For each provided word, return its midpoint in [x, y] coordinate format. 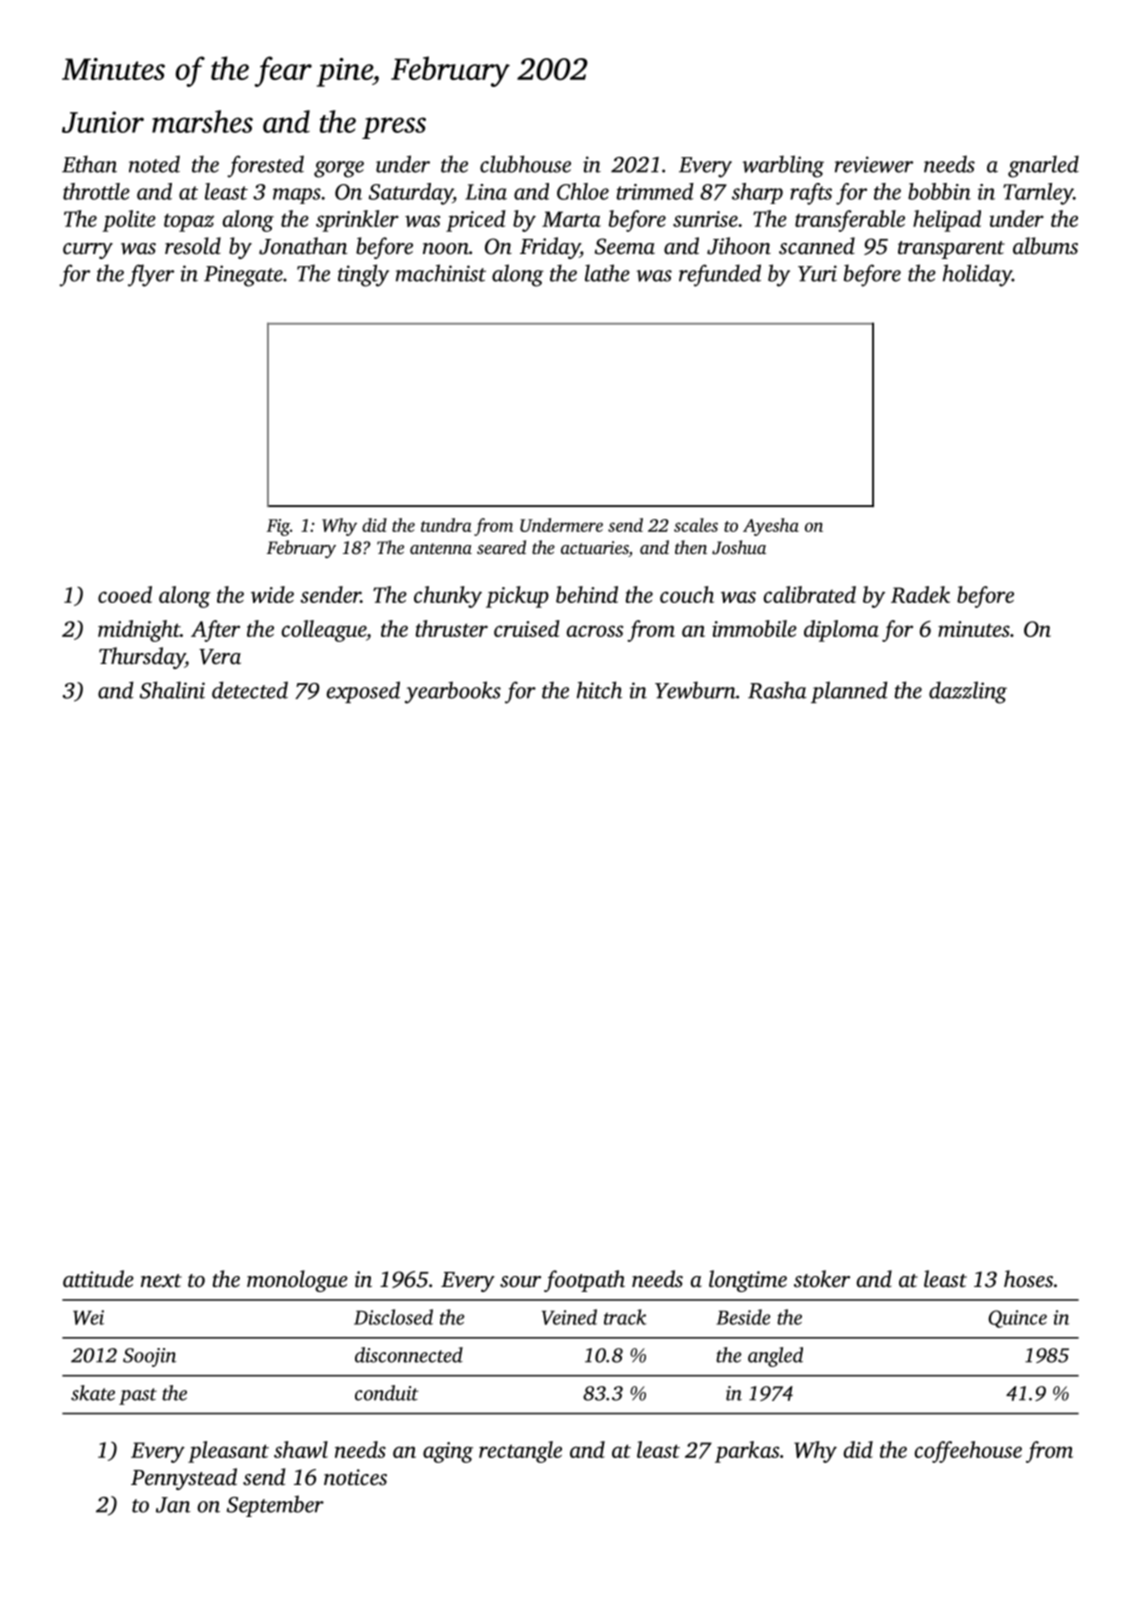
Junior [103, 122]
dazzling [968, 692]
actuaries [595, 549]
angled [775, 1357]
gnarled [1043, 166]
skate [93, 1393]
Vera [220, 657]
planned [849, 692]
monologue [297, 1281]
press [394, 128]
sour [520, 1282]
